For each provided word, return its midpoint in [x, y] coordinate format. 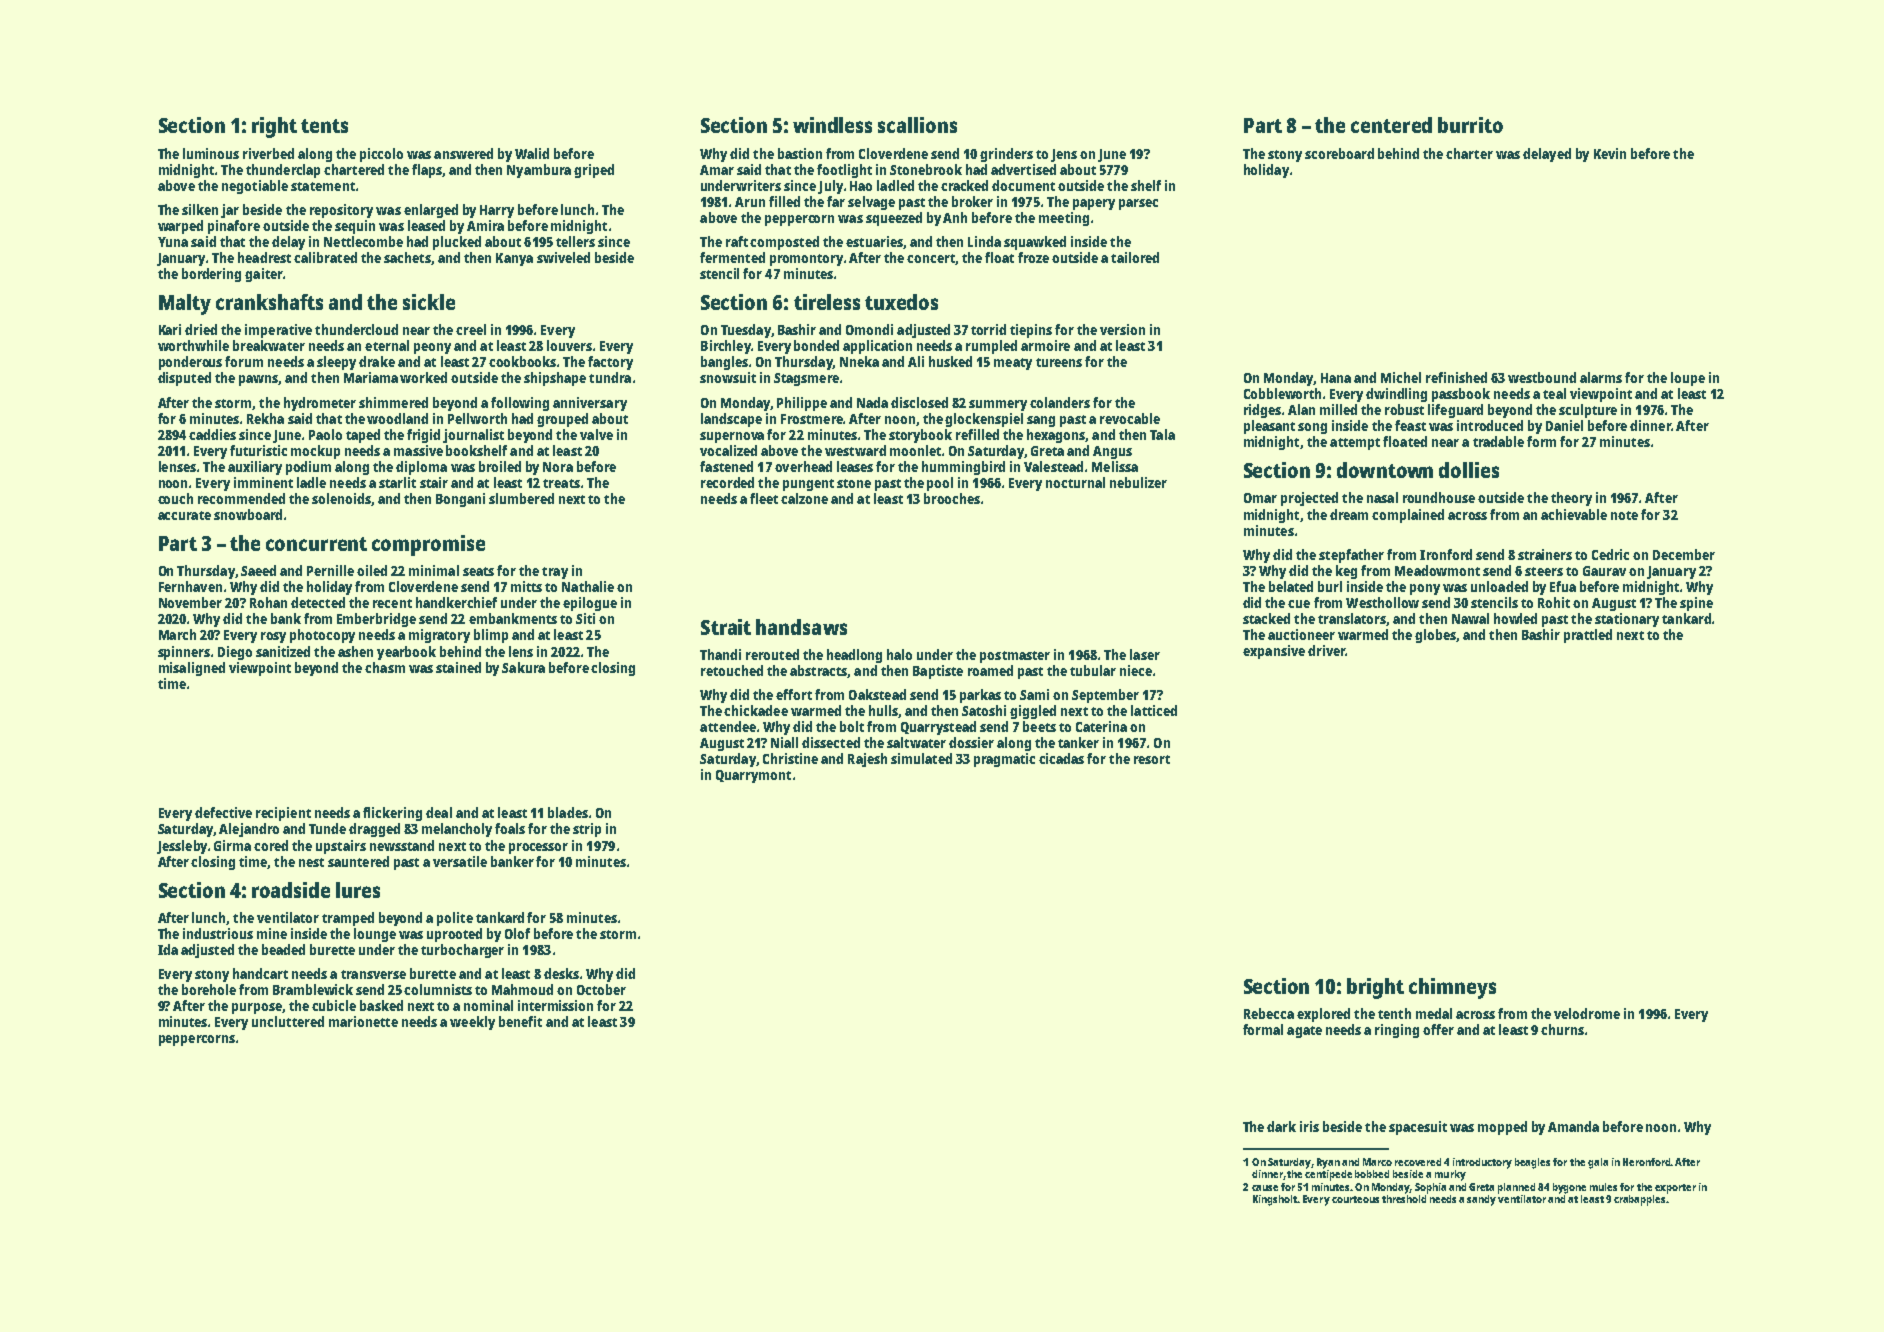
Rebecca [1269, 1013]
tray [555, 573]
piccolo [381, 155]
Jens [1064, 155]
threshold [1404, 1199]
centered [1391, 125]
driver [1326, 650]
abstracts [819, 671]
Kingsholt [1275, 1200]
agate [1304, 1032]
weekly [472, 1023]
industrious [218, 933]
